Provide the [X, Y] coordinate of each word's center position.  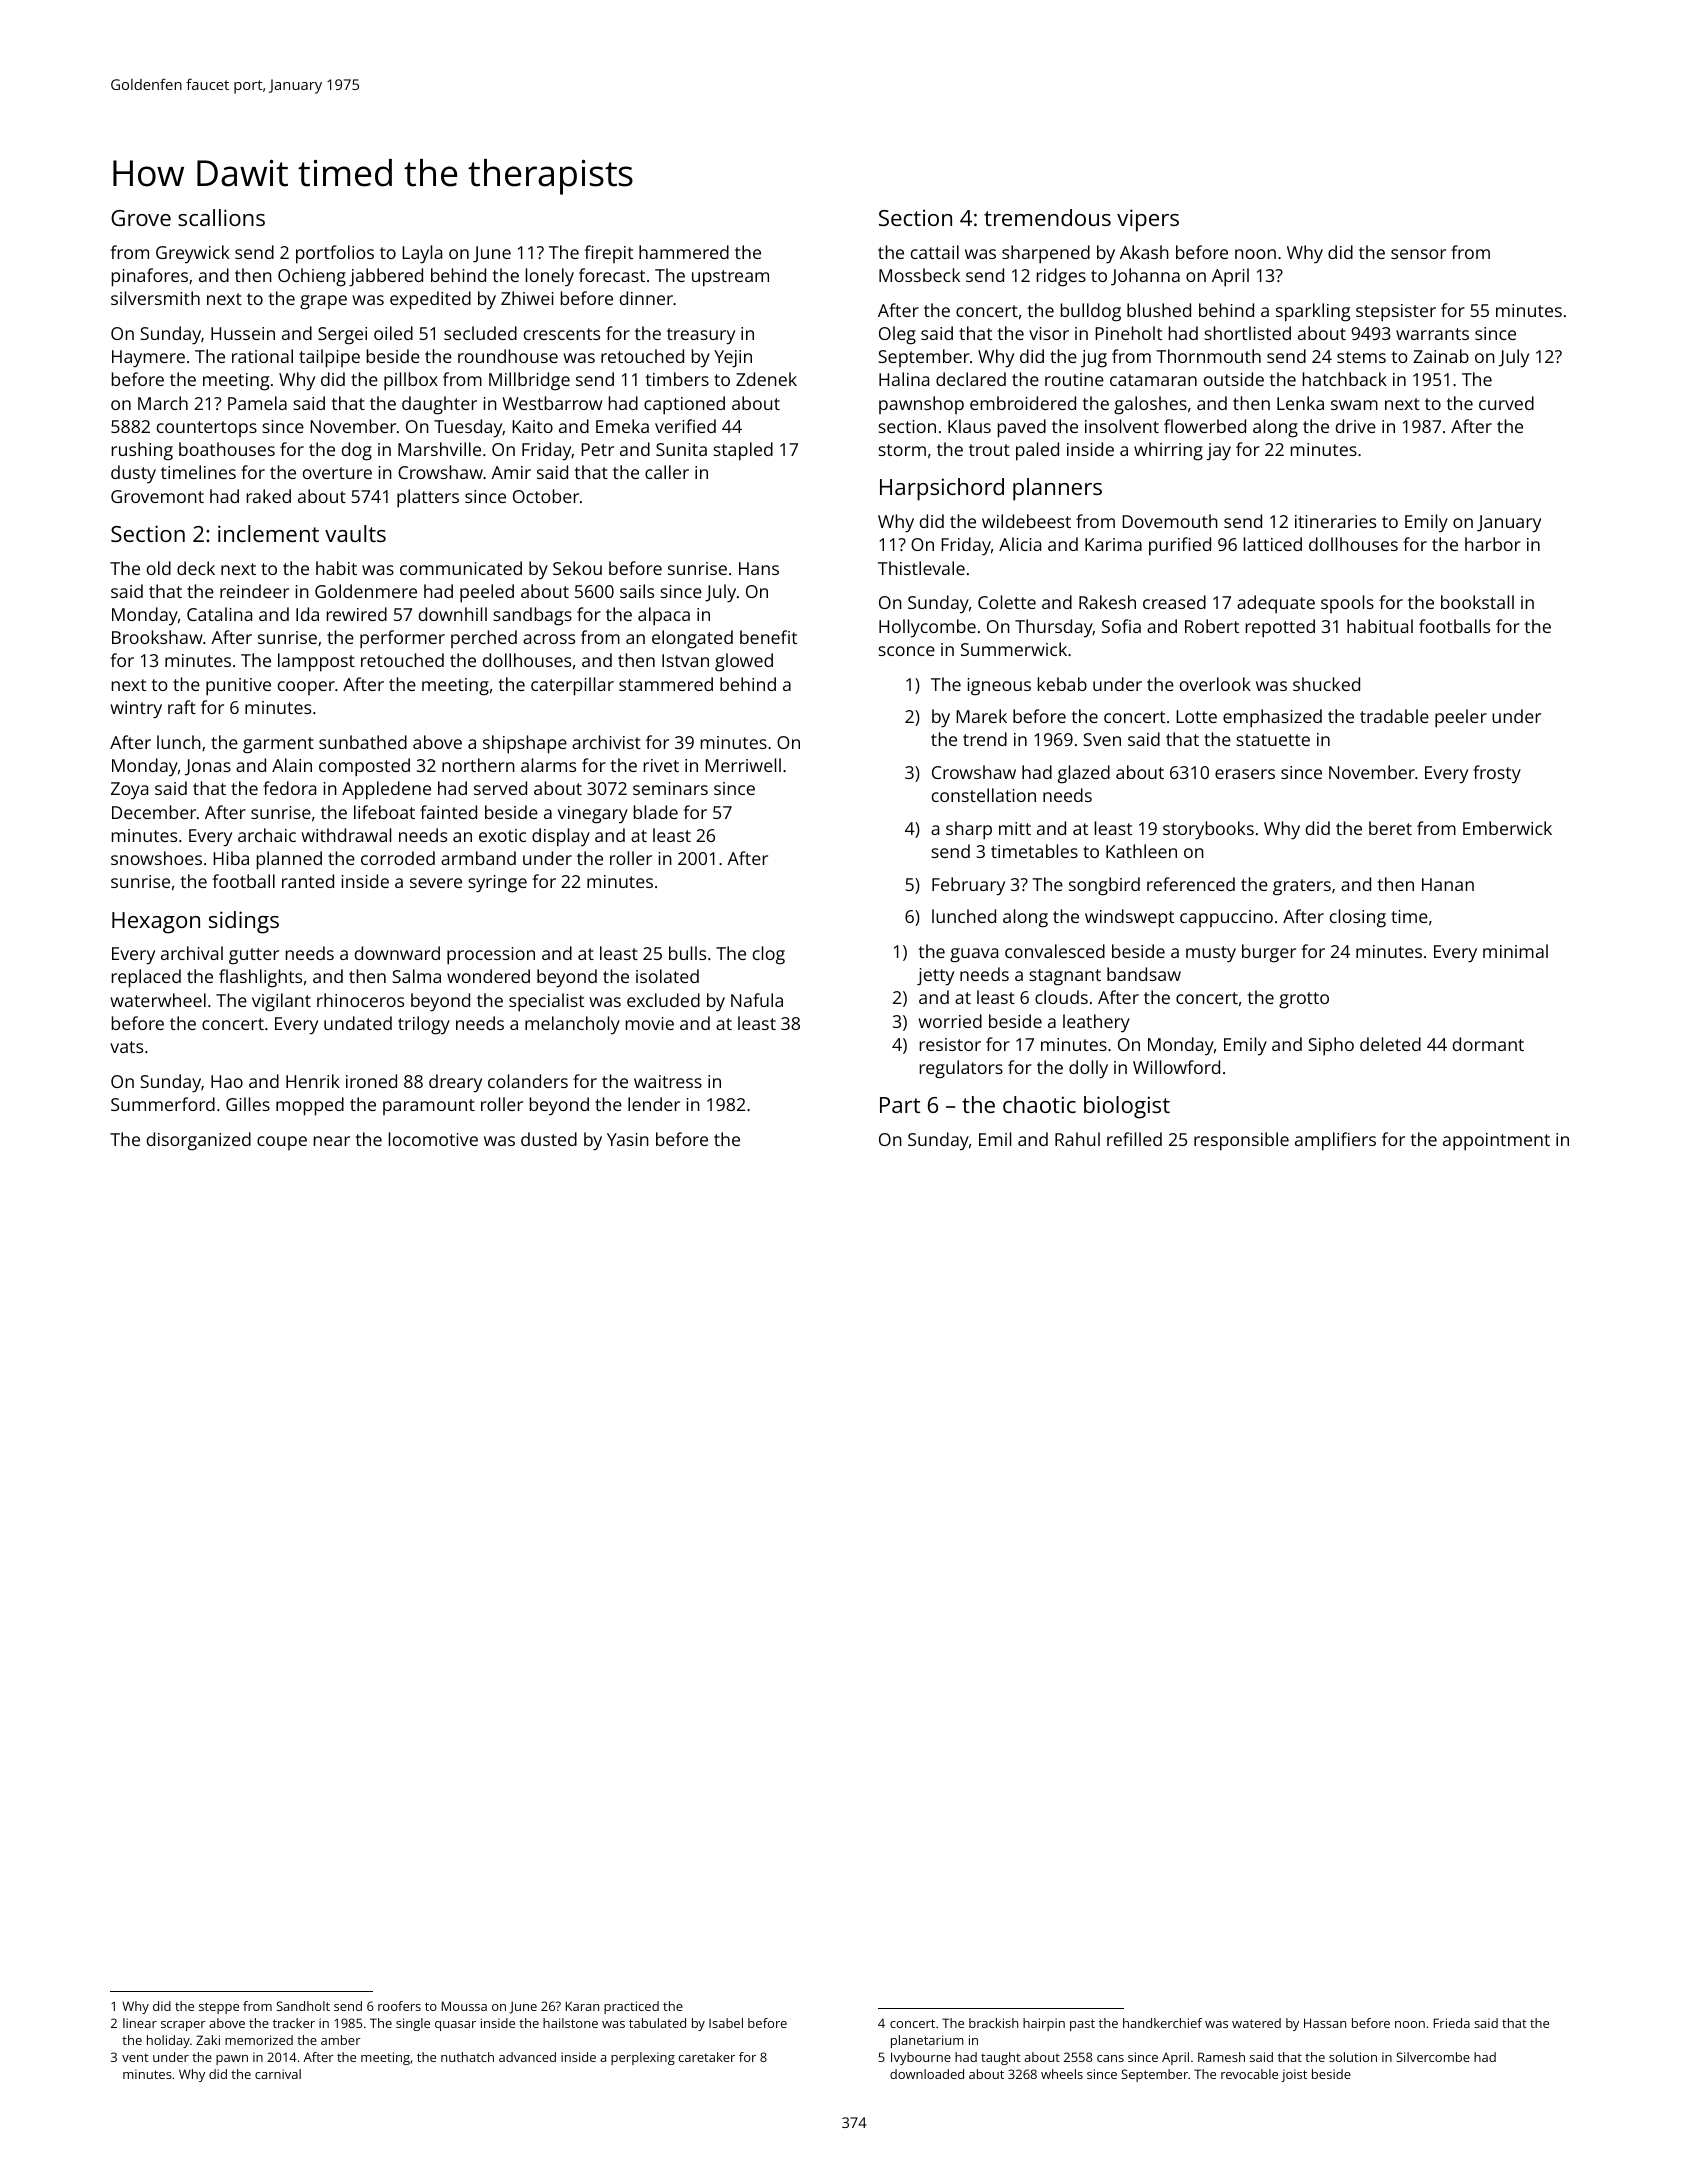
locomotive [433, 1139]
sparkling [1313, 312]
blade [656, 812]
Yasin [628, 1139]
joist [1294, 2075]
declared [971, 379]
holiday [168, 2041]
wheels [1062, 2074]
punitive [238, 687]
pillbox [411, 381]
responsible [1241, 1141]
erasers [1245, 774]
